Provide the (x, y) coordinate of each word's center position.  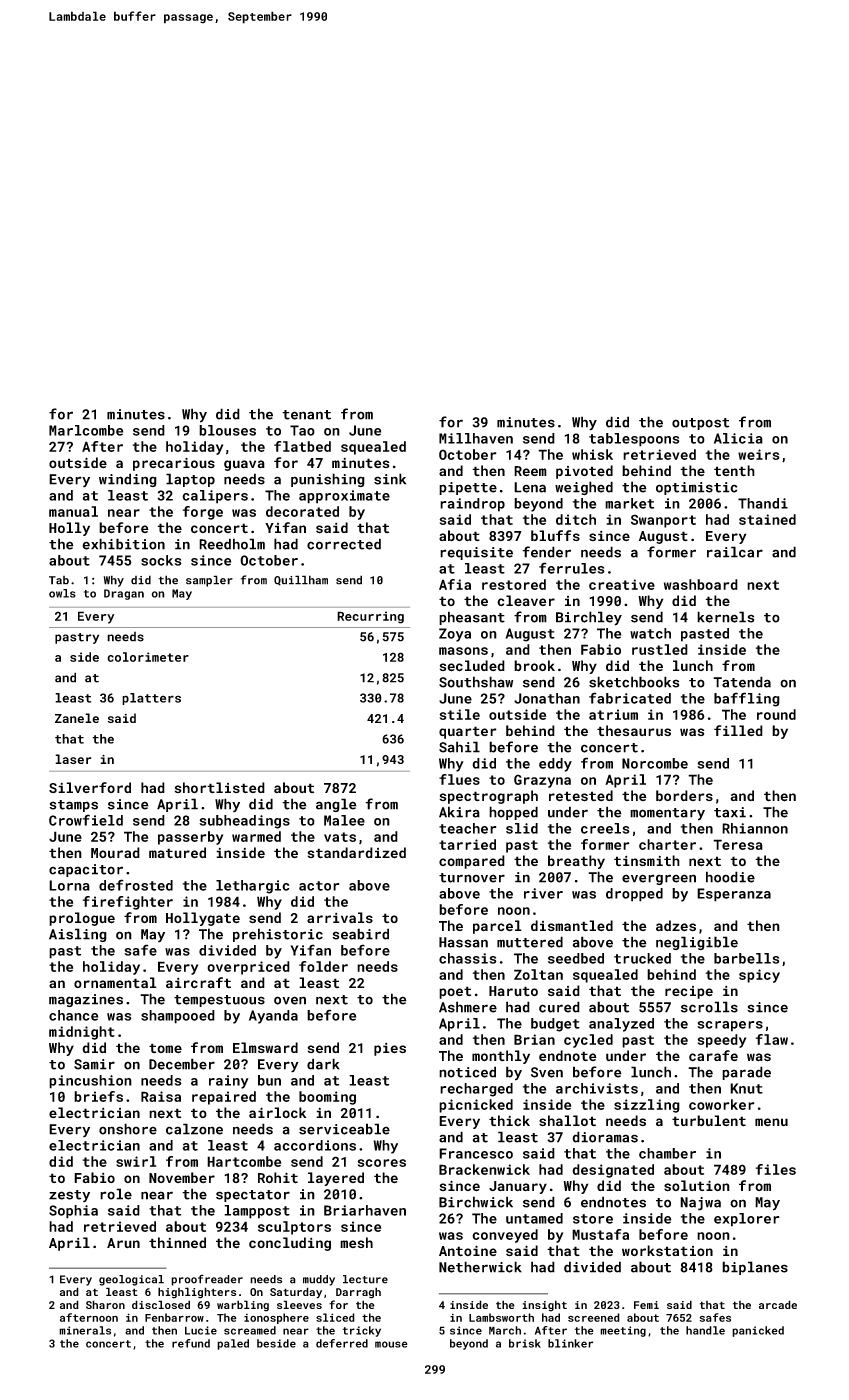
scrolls (709, 1007)
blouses (227, 430)
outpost (700, 424)
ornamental (115, 982)
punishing (328, 480)
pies (390, 1049)
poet (455, 992)
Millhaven (476, 438)
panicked (758, 1331)
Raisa (161, 1096)
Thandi (763, 503)
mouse (391, 1344)
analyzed (621, 1025)
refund (191, 1343)
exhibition (123, 544)
